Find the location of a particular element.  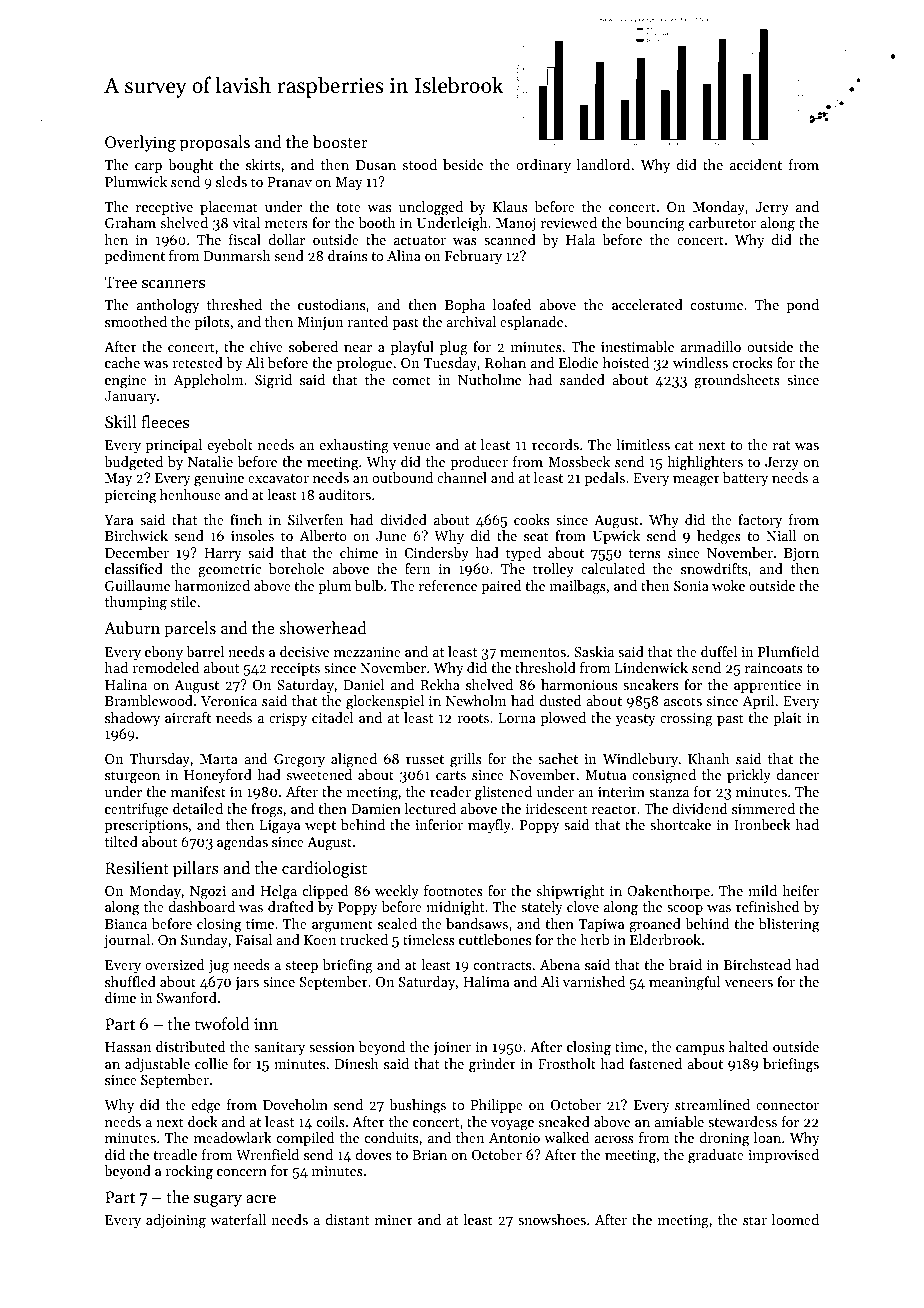

Dusan is located at coordinates (376, 165).
